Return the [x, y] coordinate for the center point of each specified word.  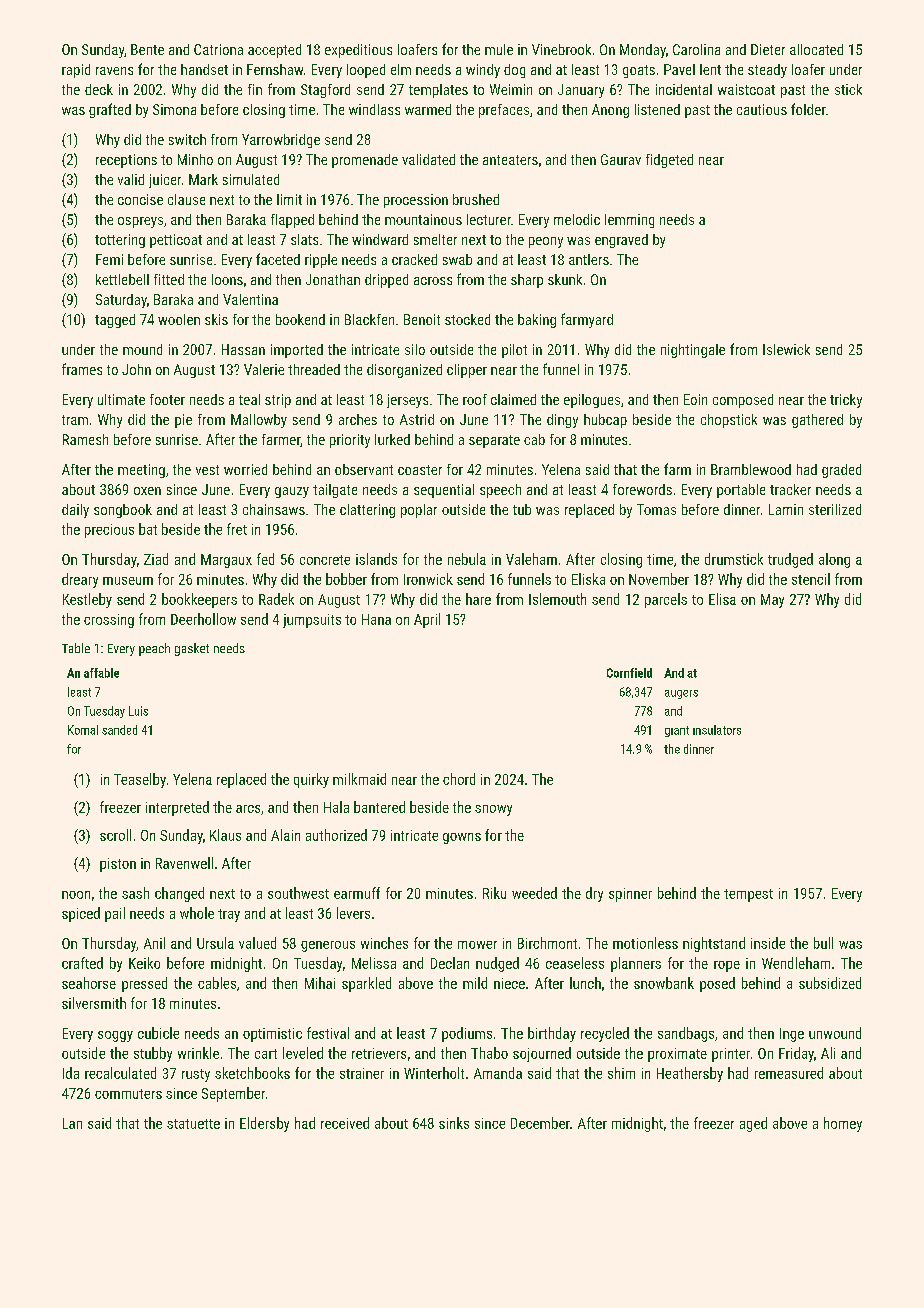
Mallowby [259, 421]
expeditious [358, 51]
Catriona [218, 49]
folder [808, 109]
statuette [193, 1124]
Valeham [531, 559]
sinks [454, 1123]
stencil [811, 579]
